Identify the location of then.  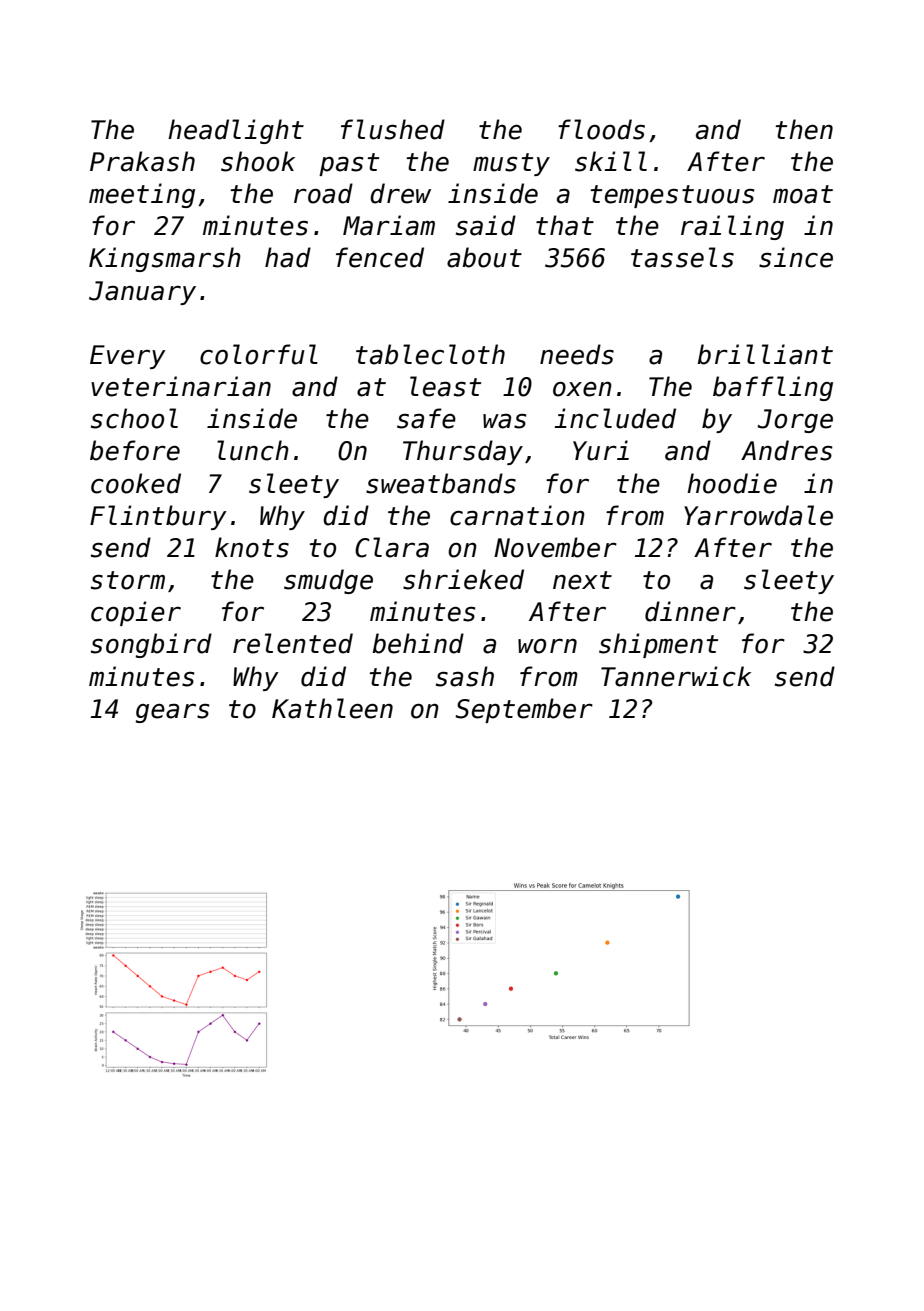
(804, 129).
